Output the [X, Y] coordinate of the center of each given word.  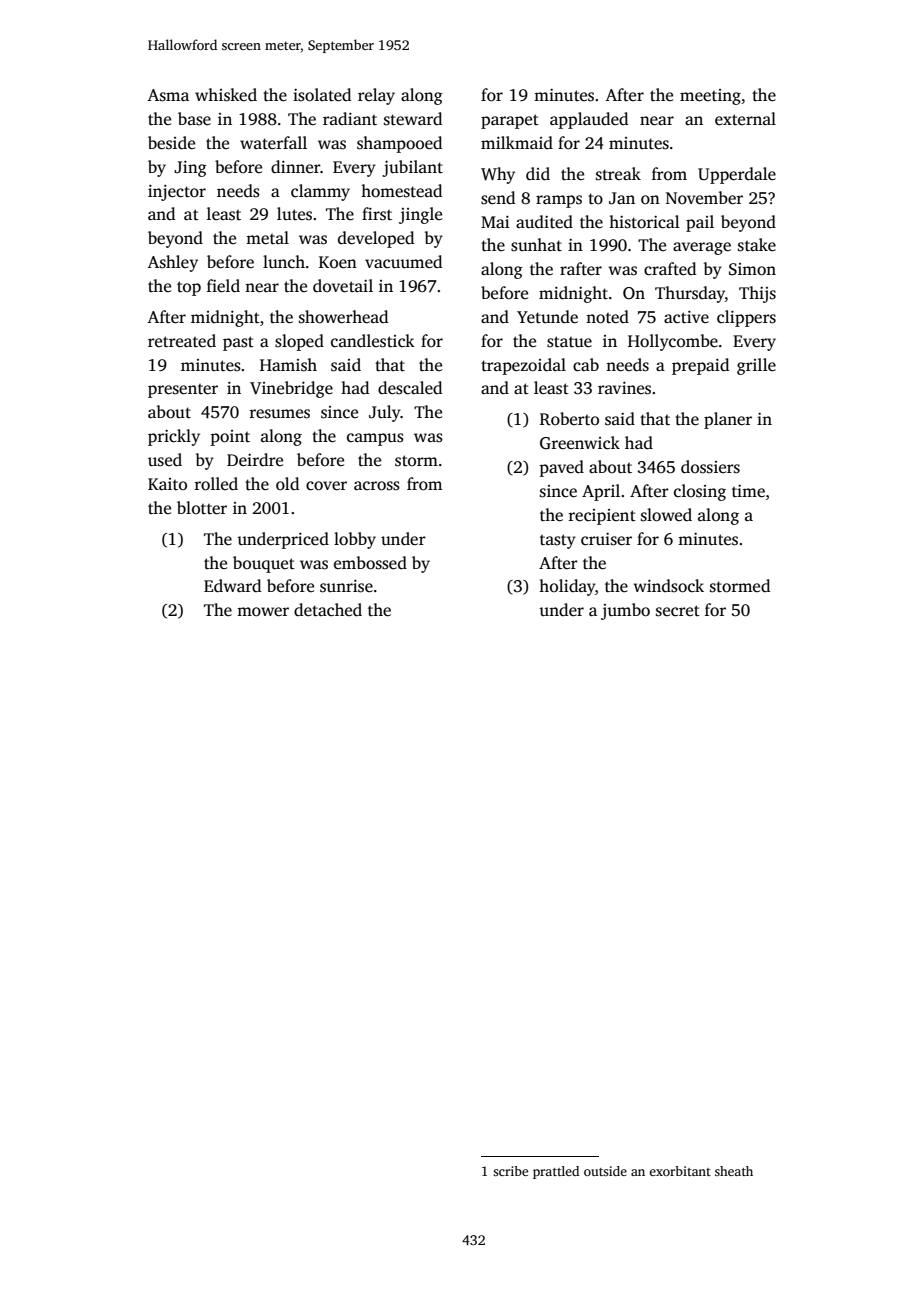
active [686, 317]
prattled [556, 1172]
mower [263, 612]
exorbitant [680, 1171]
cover [326, 486]
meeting [710, 97]
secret [678, 611]
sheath [734, 1171]
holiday [567, 587]
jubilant [412, 168]
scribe [510, 1171]
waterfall [273, 143]
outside [605, 1171]
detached [328, 610]
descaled [410, 388]
